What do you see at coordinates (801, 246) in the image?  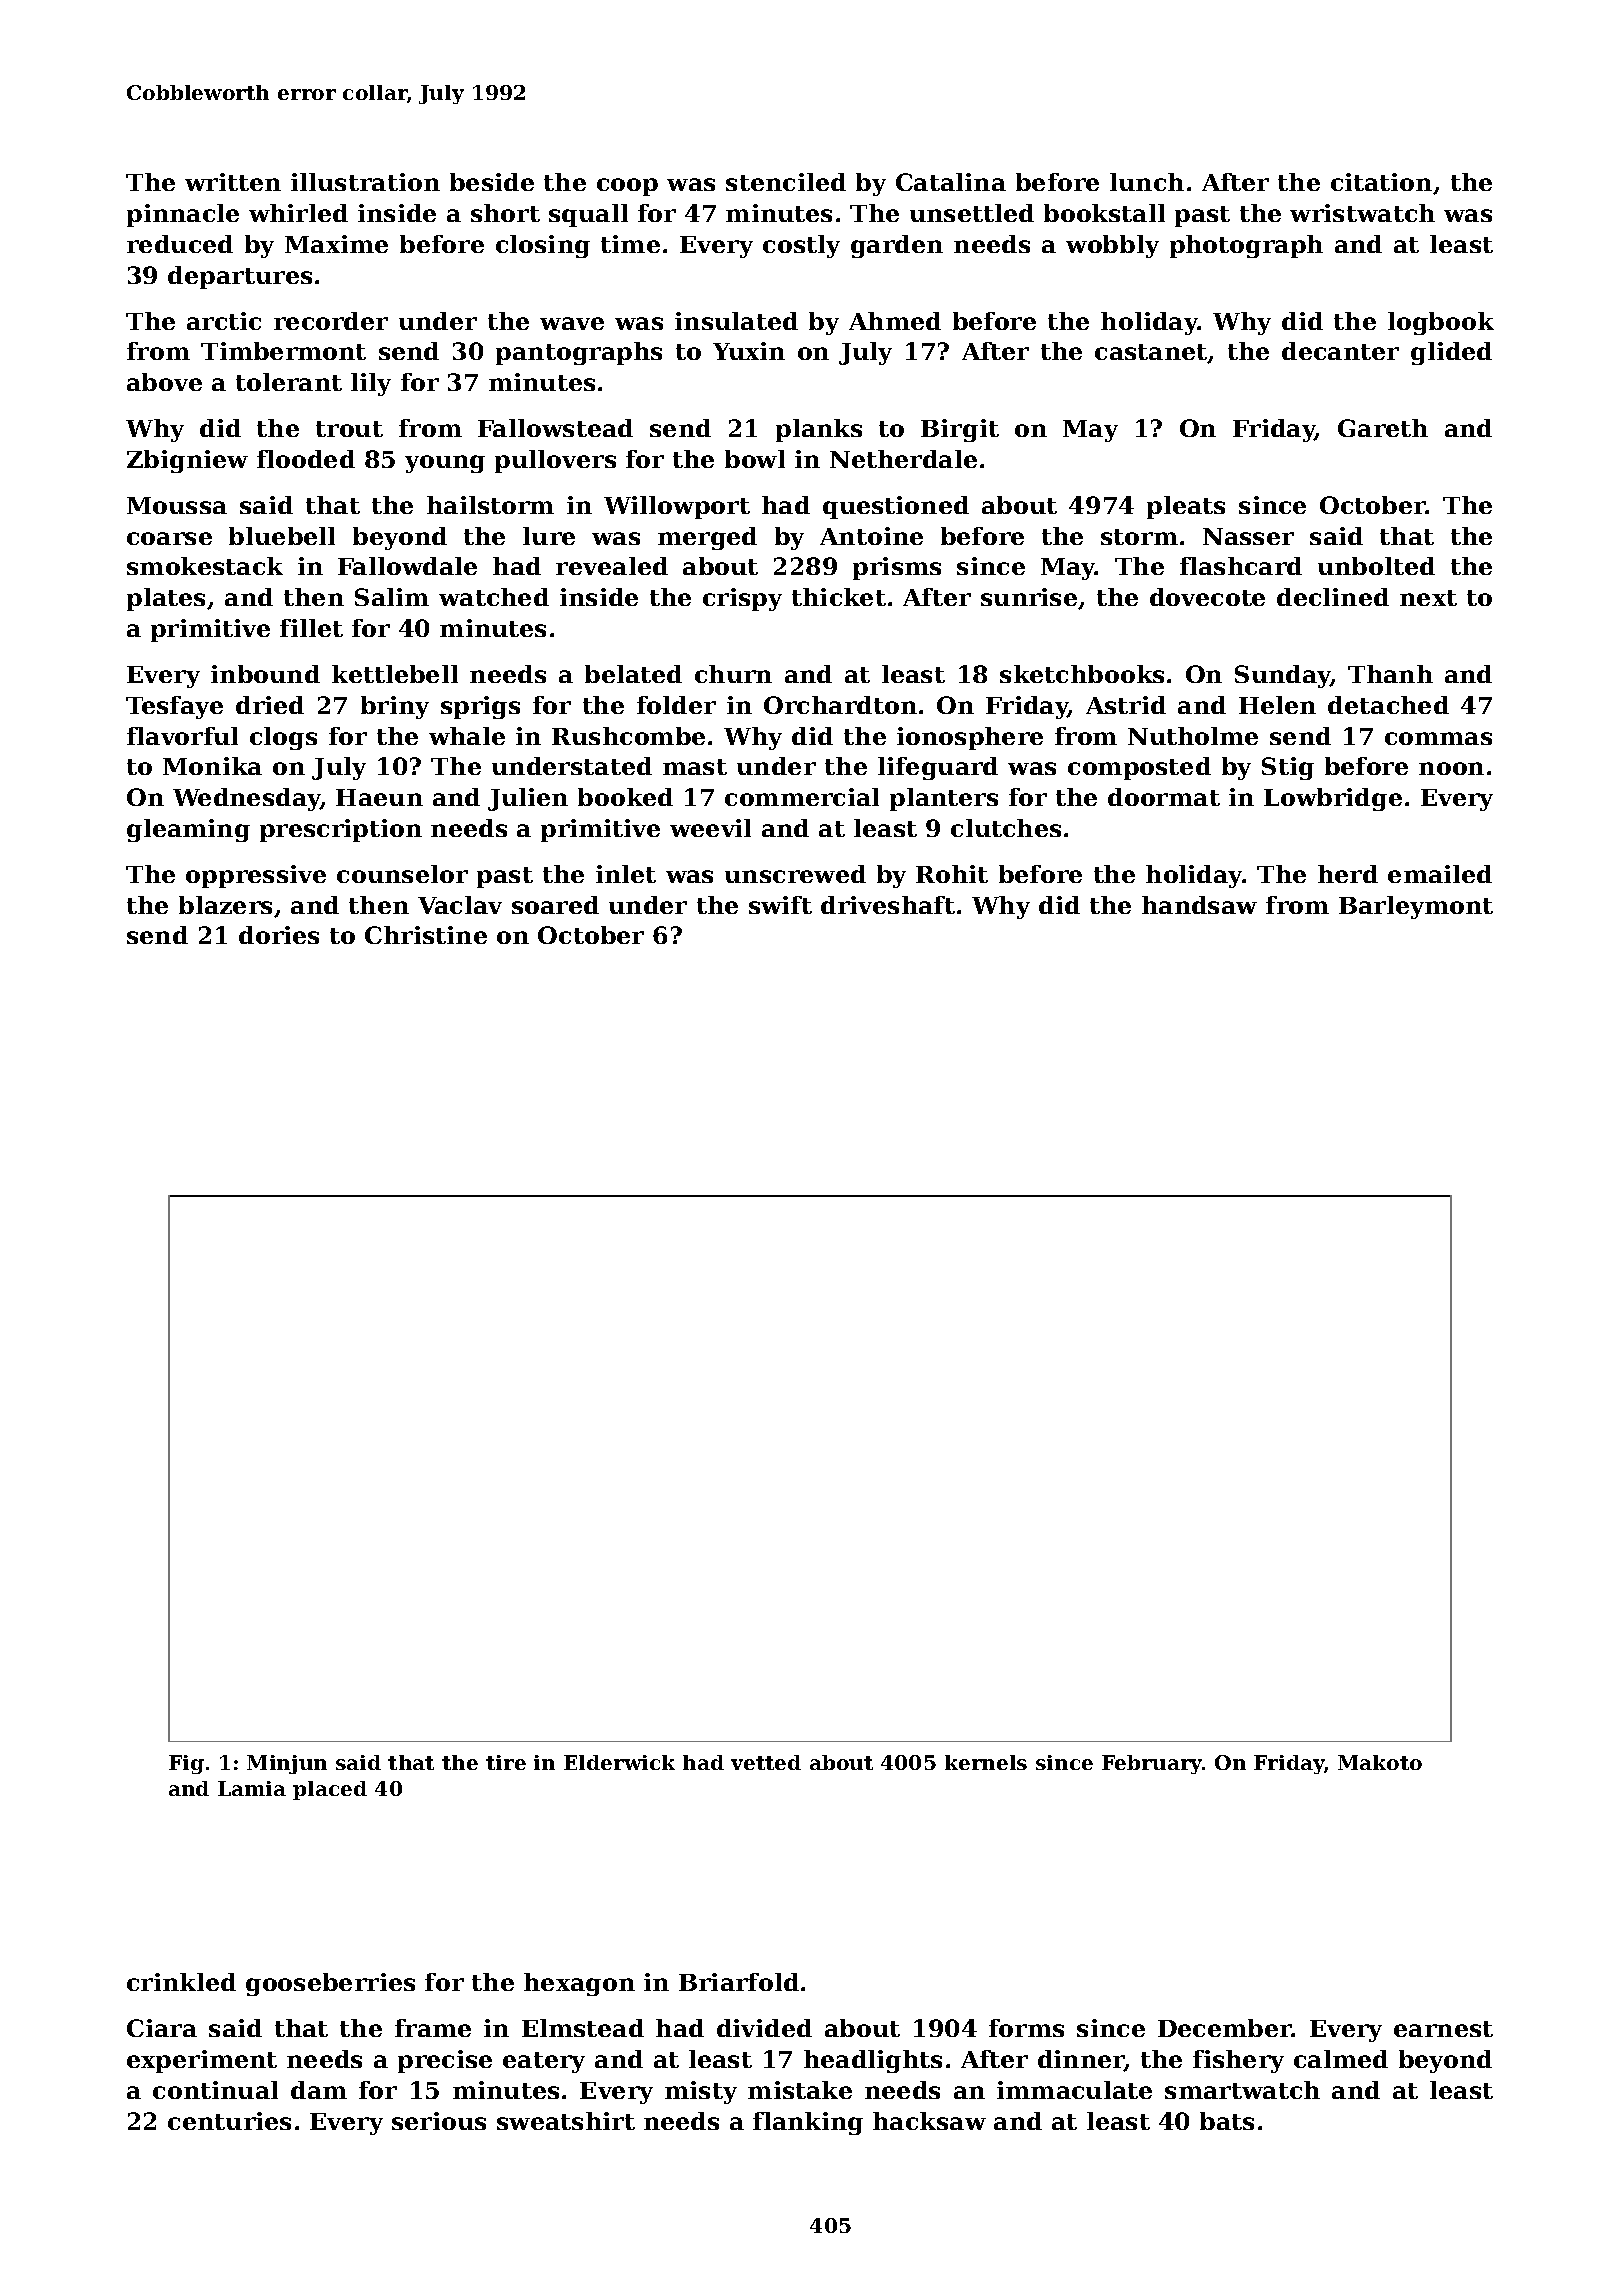 I see `costly` at bounding box center [801, 246].
